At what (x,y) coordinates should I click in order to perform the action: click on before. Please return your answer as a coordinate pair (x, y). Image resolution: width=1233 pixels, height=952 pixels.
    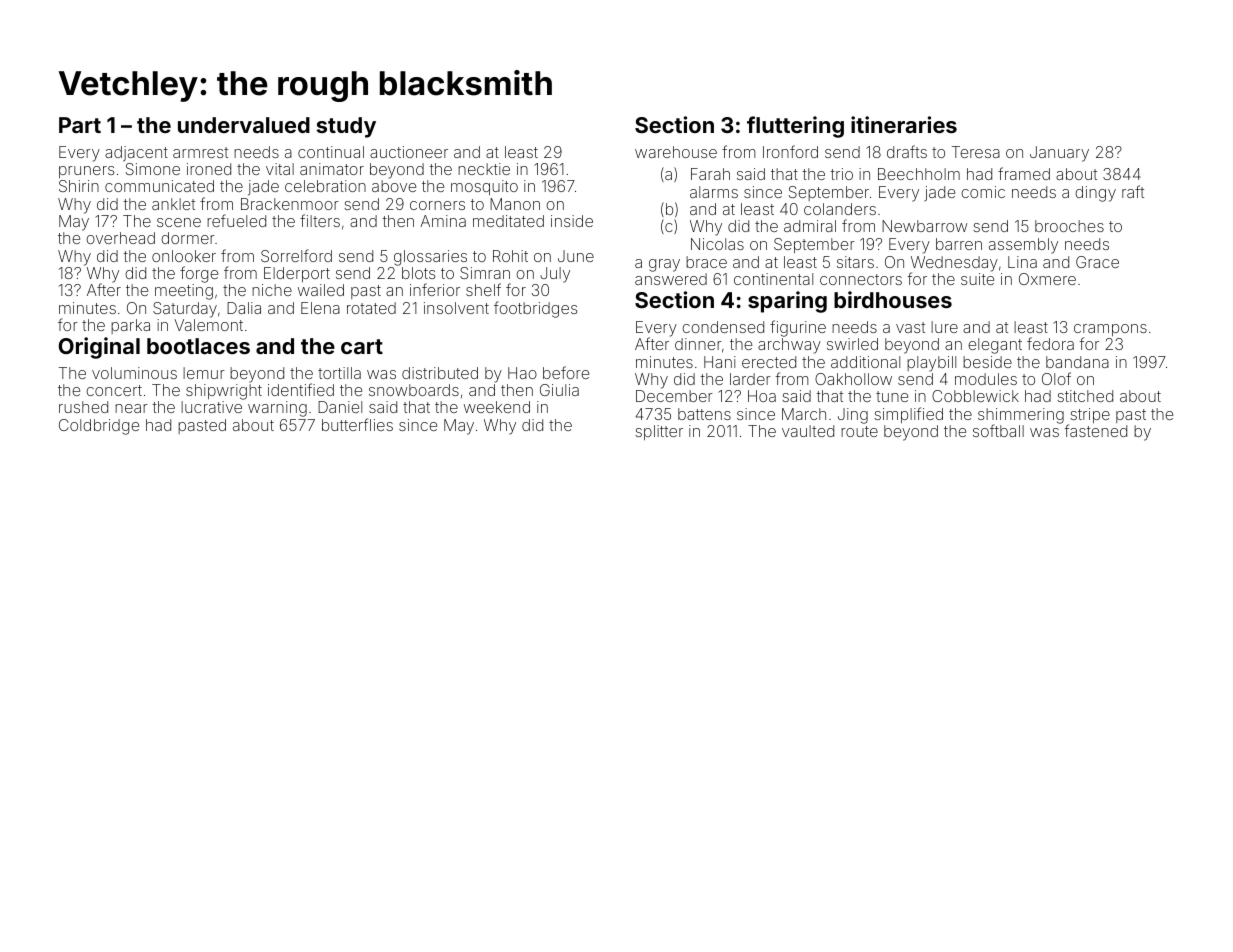
    Looking at the image, I should click on (566, 372).
